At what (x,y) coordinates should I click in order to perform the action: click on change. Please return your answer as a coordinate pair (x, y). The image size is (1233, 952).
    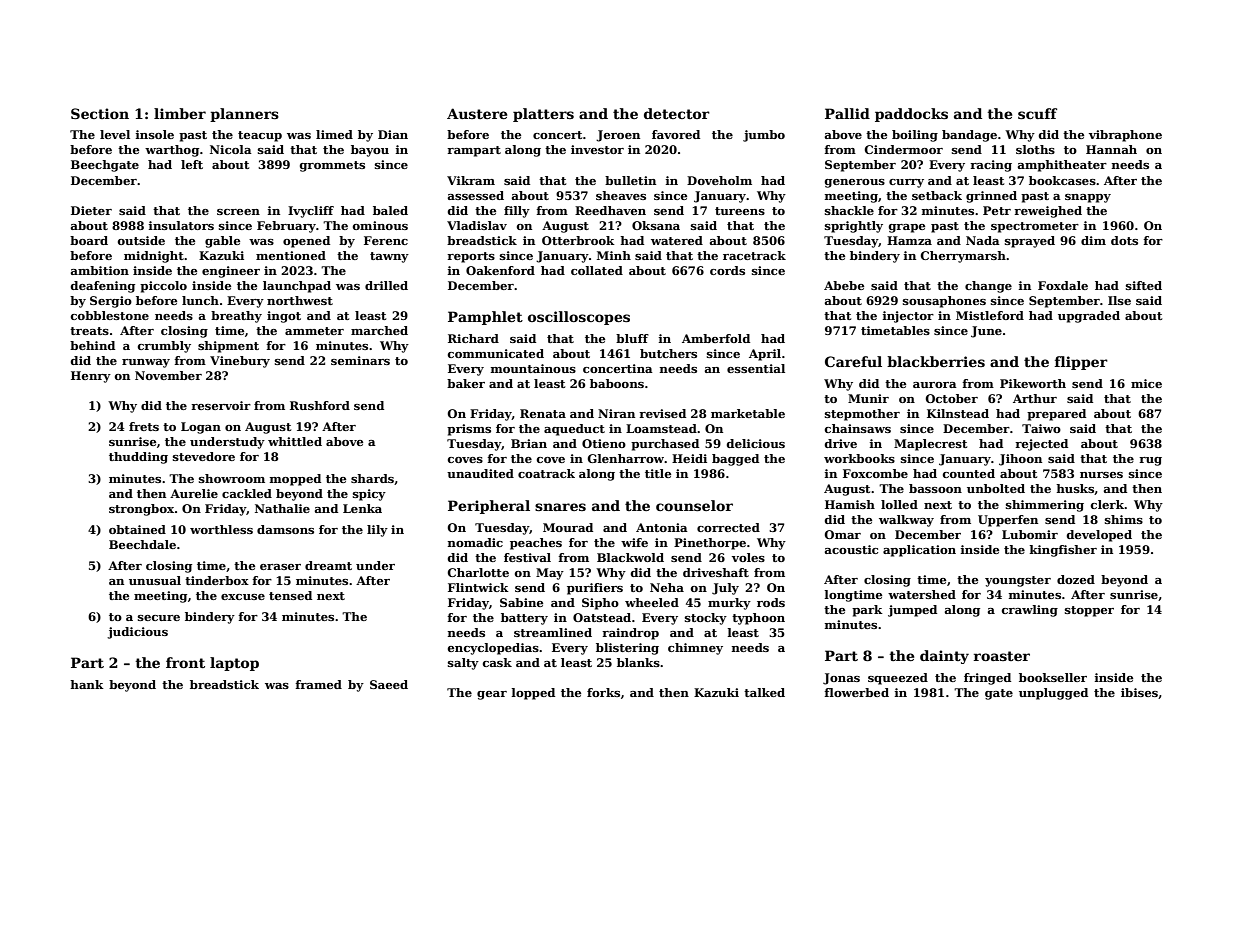
    Looking at the image, I should click on (988, 287).
